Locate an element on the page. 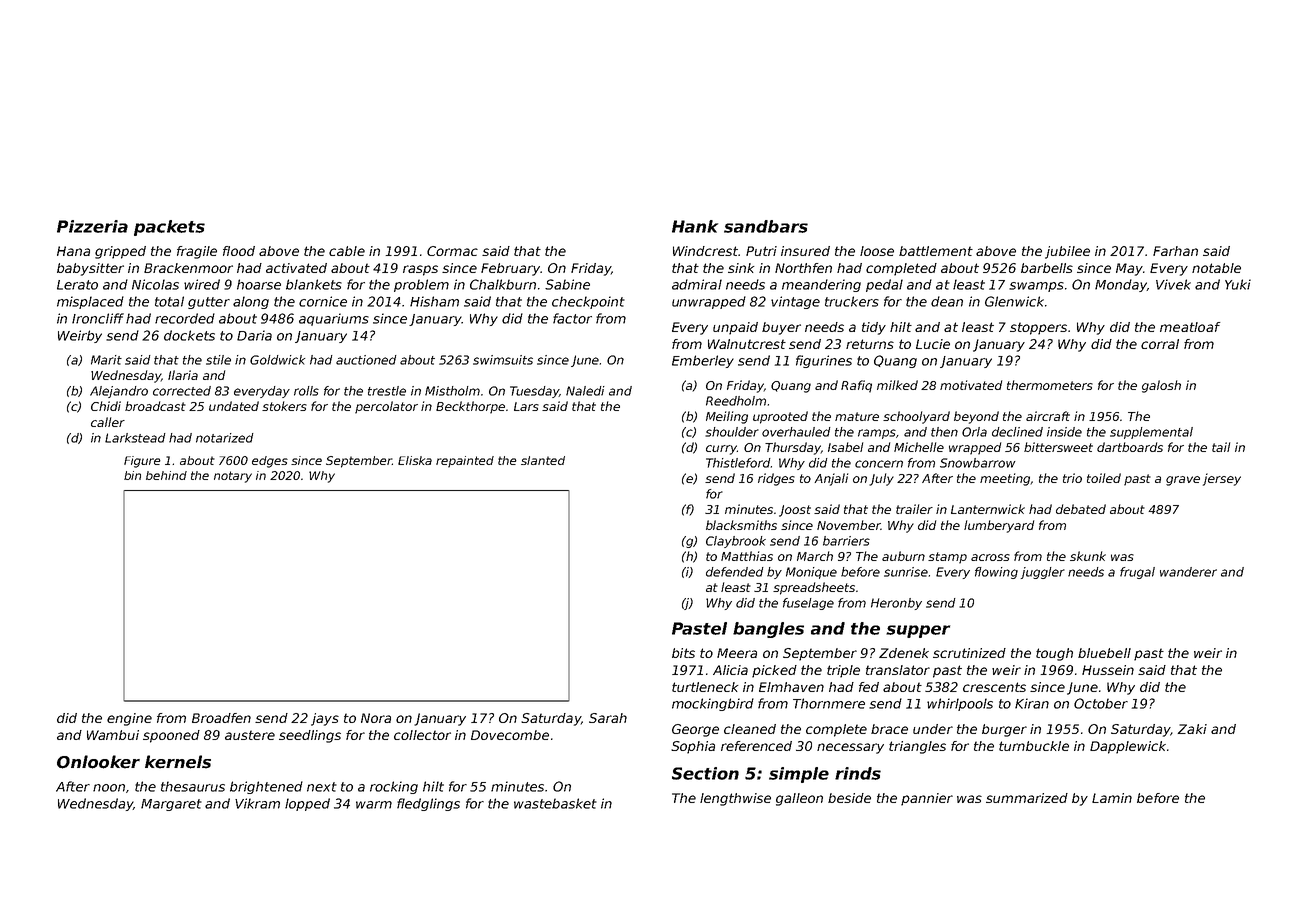 The image size is (1308, 924). slanted is located at coordinates (543, 460).
